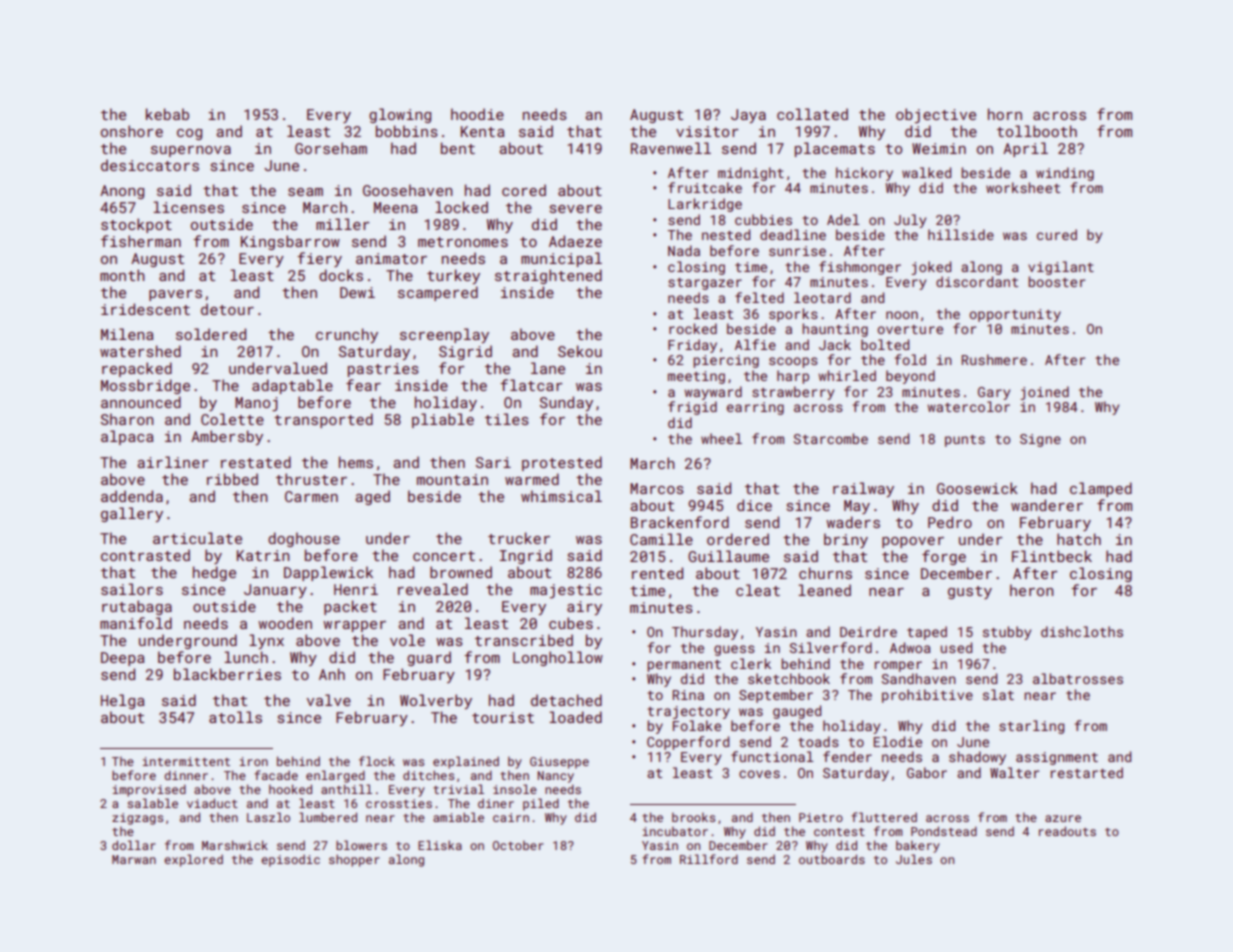  Describe the element at coordinates (738, 539) in the screenshot. I see `ordered` at that location.
